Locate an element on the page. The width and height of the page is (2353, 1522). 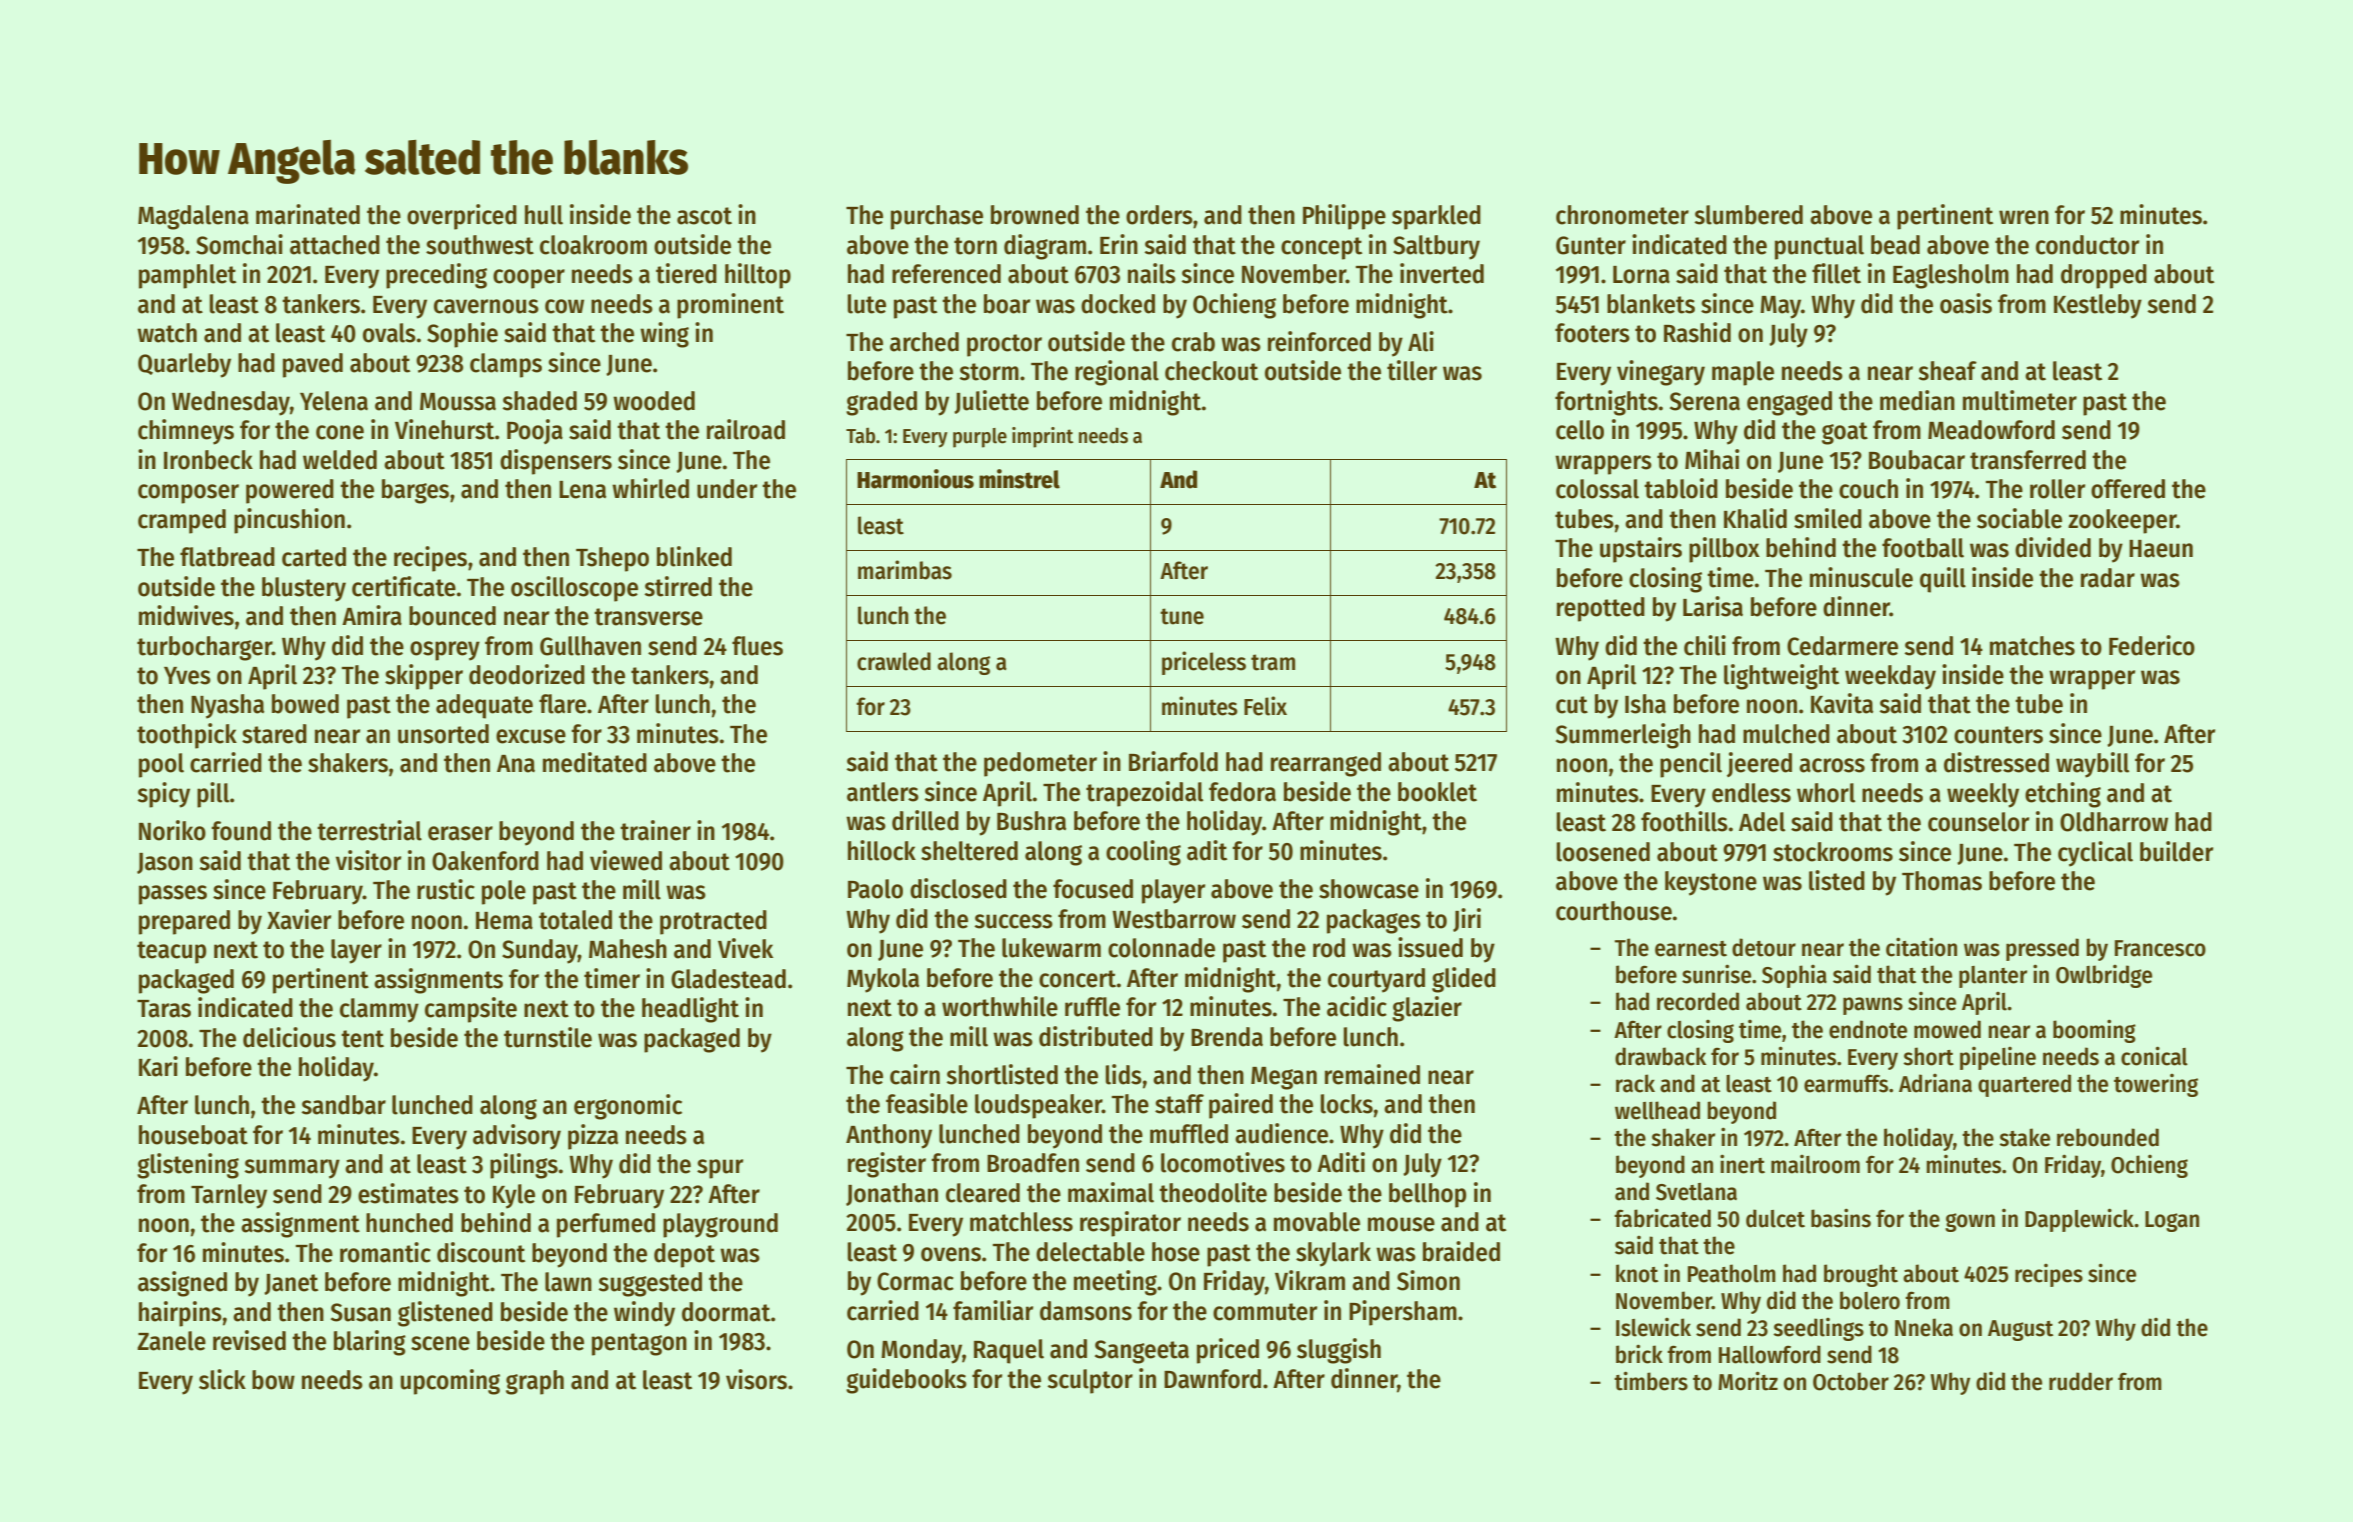
Felix is located at coordinates (1265, 706).
